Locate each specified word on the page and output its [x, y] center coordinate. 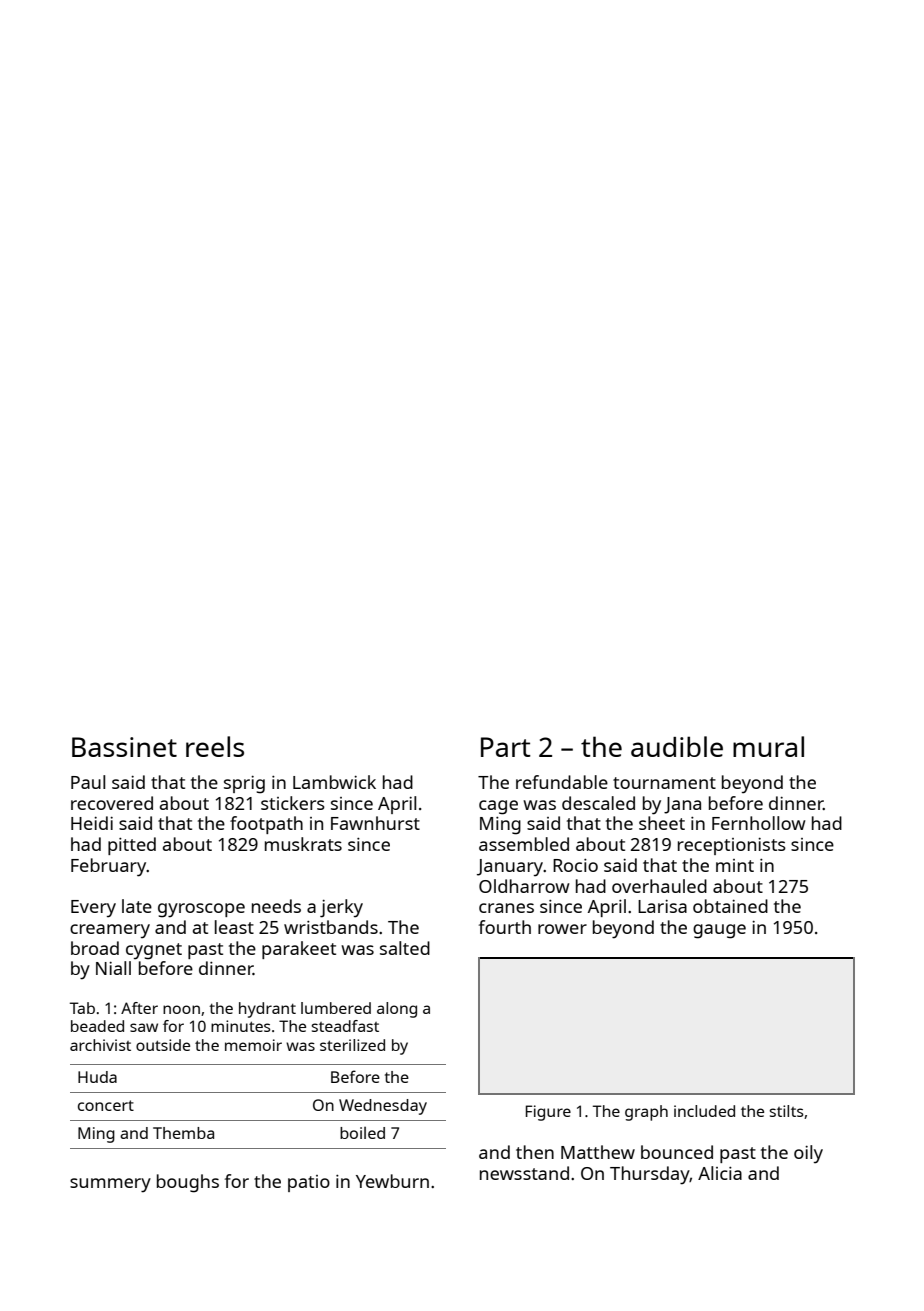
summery [110, 1185]
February [109, 867]
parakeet [299, 950]
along [397, 1010]
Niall [113, 968]
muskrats [303, 844]
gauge [719, 931]
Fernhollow [758, 823]
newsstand [524, 1173]
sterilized [352, 1045]
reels [215, 746]
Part [506, 747]
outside [163, 1045]
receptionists [732, 846]
